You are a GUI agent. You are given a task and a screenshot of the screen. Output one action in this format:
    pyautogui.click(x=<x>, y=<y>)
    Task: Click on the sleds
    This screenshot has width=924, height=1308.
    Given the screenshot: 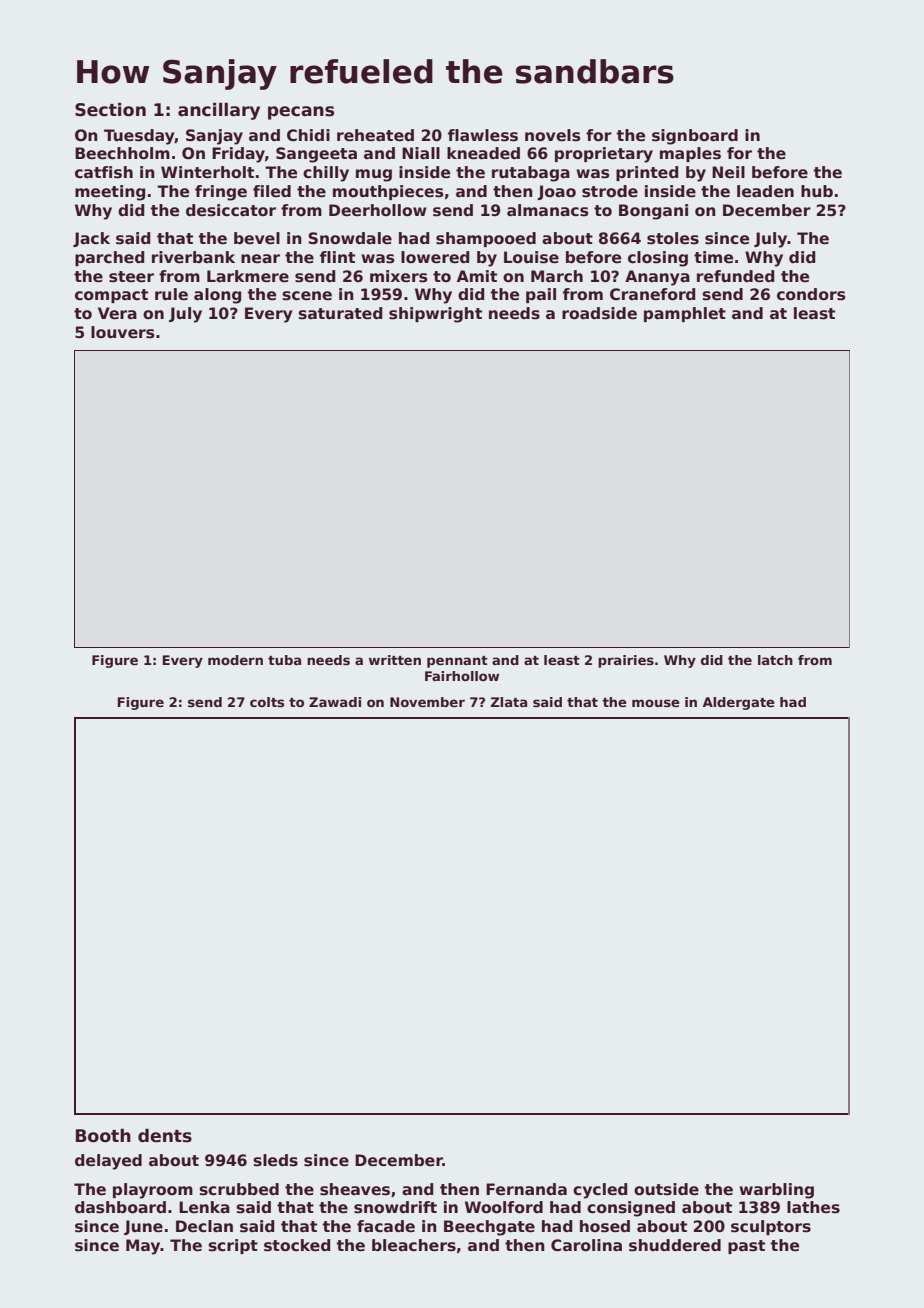 What is the action you would take?
    pyautogui.click(x=275, y=1160)
